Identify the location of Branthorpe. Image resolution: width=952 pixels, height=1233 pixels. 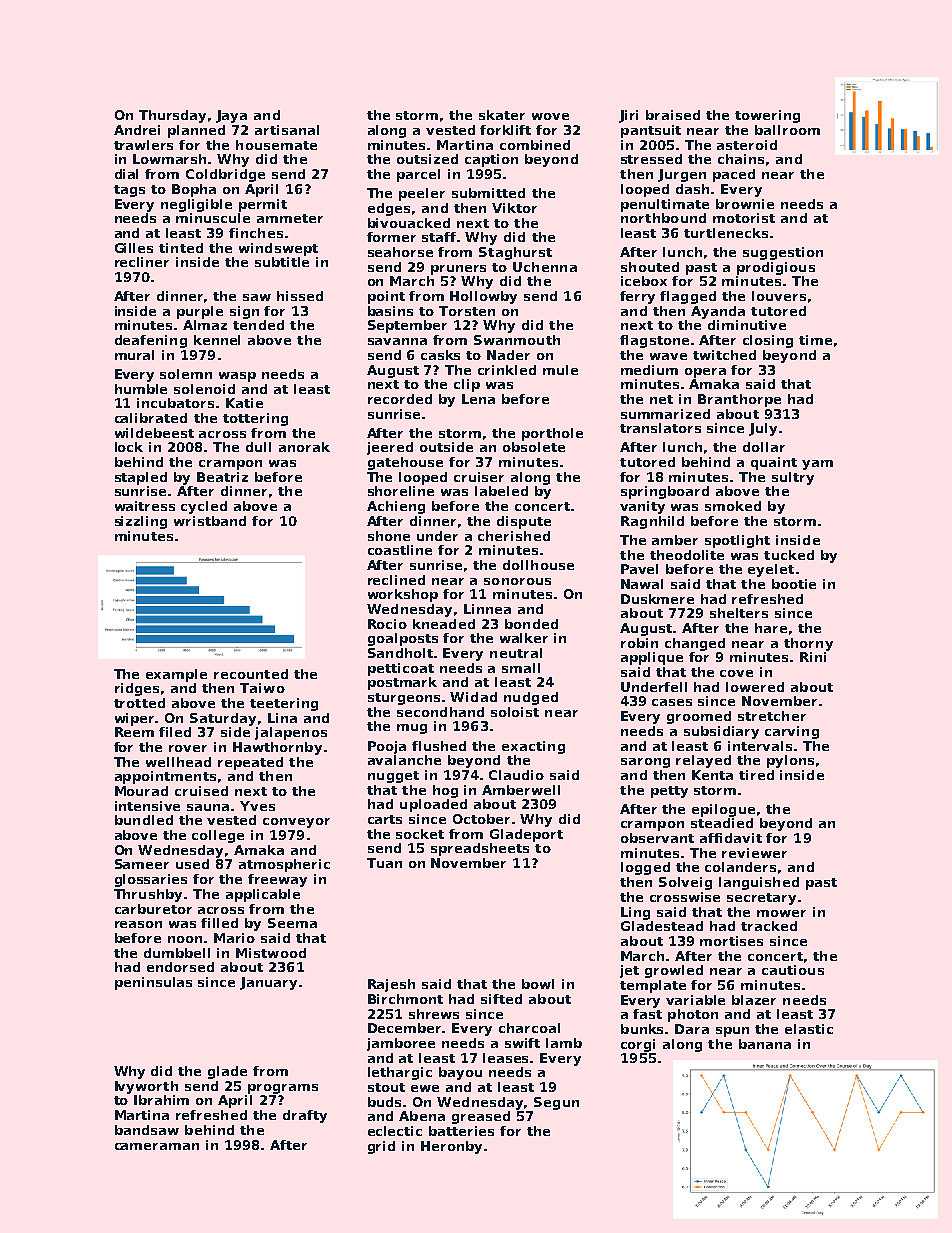
(739, 400).
